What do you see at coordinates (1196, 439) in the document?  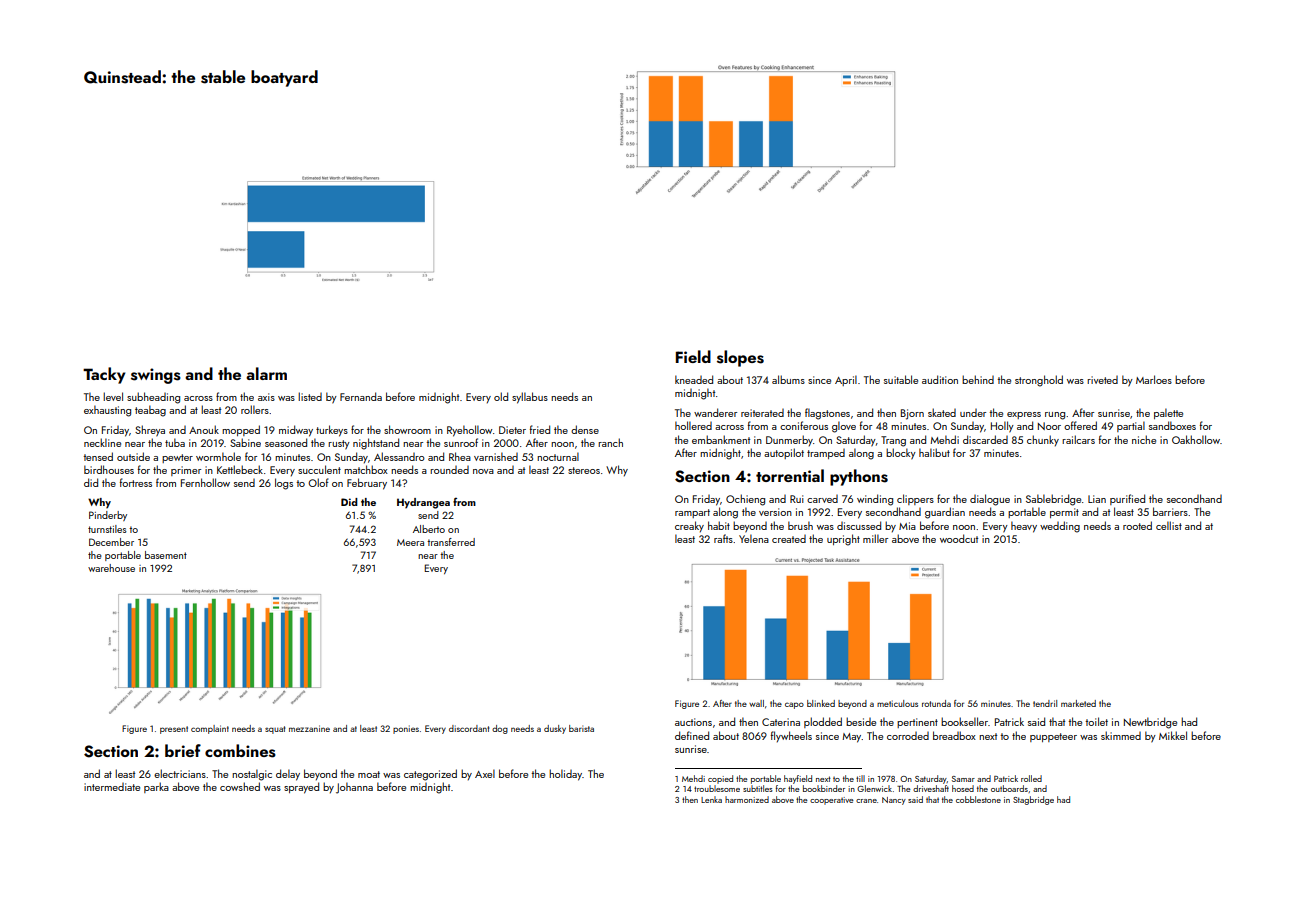 I see `Oakhollow` at bounding box center [1196, 439].
